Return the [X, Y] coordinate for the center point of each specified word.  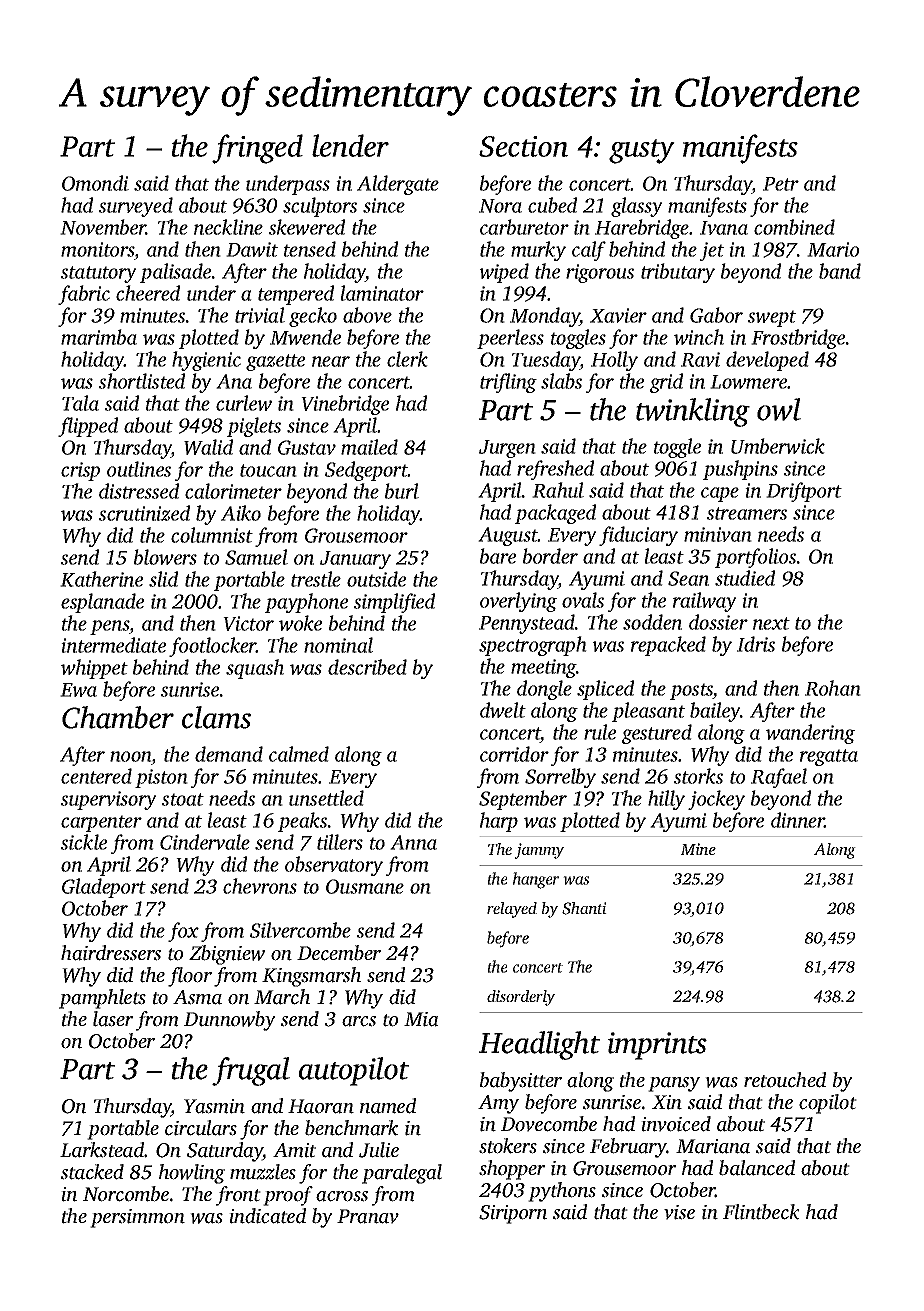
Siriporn [513, 1214]
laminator [382, 293]
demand [229, 754]
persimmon [137, 1218]
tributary [678, 273]
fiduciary [638, 536]
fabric [84, 295]
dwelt [503, 710]
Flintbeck [761, 1212]
